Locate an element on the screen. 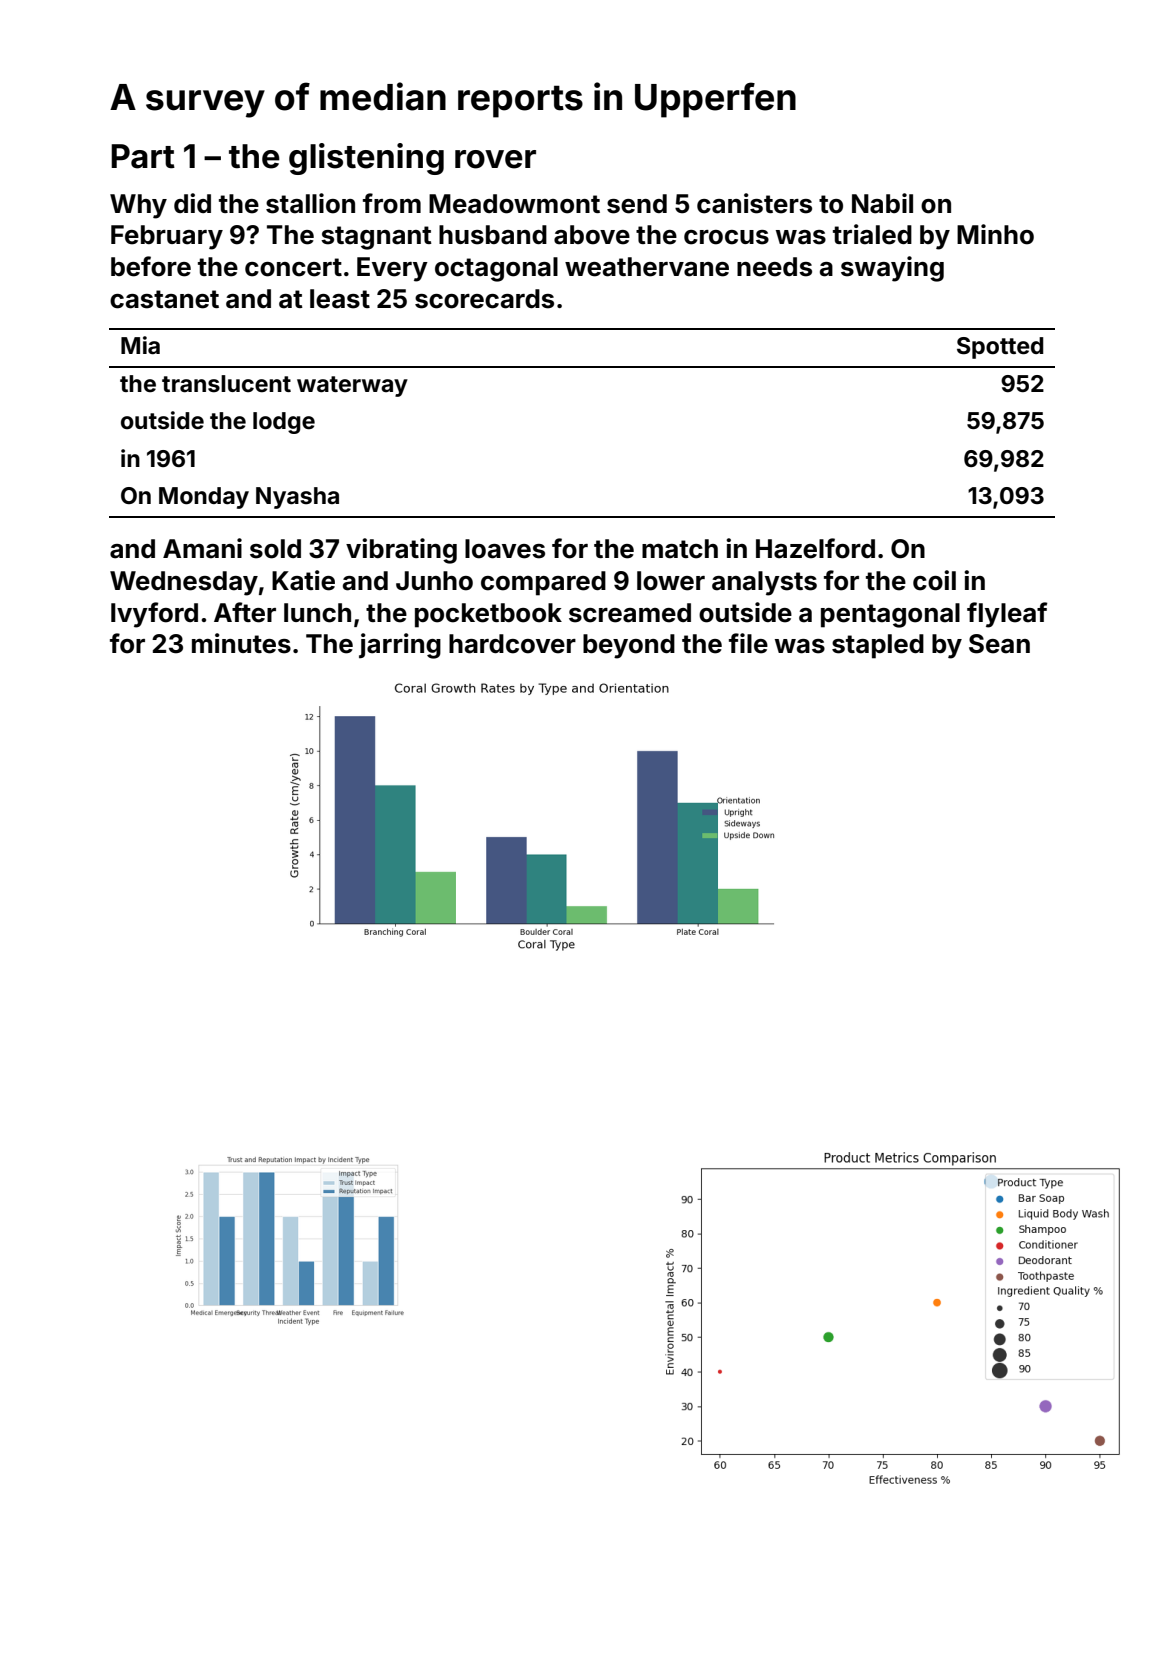 The height and width of the screenshot is (1654, 1165). rover is located at coordinates (495, 159).
